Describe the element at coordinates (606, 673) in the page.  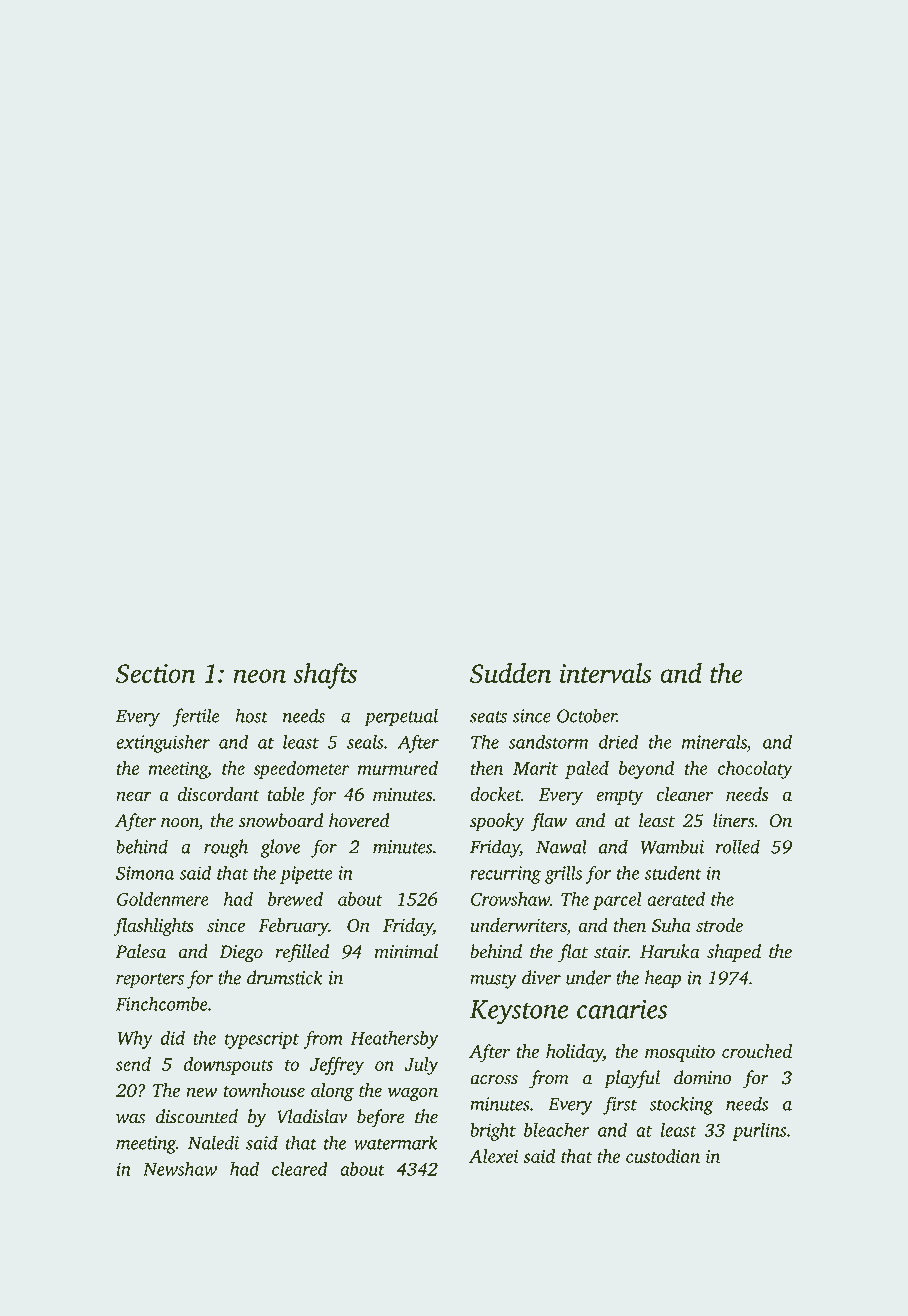
I see `intervals` at that location.
